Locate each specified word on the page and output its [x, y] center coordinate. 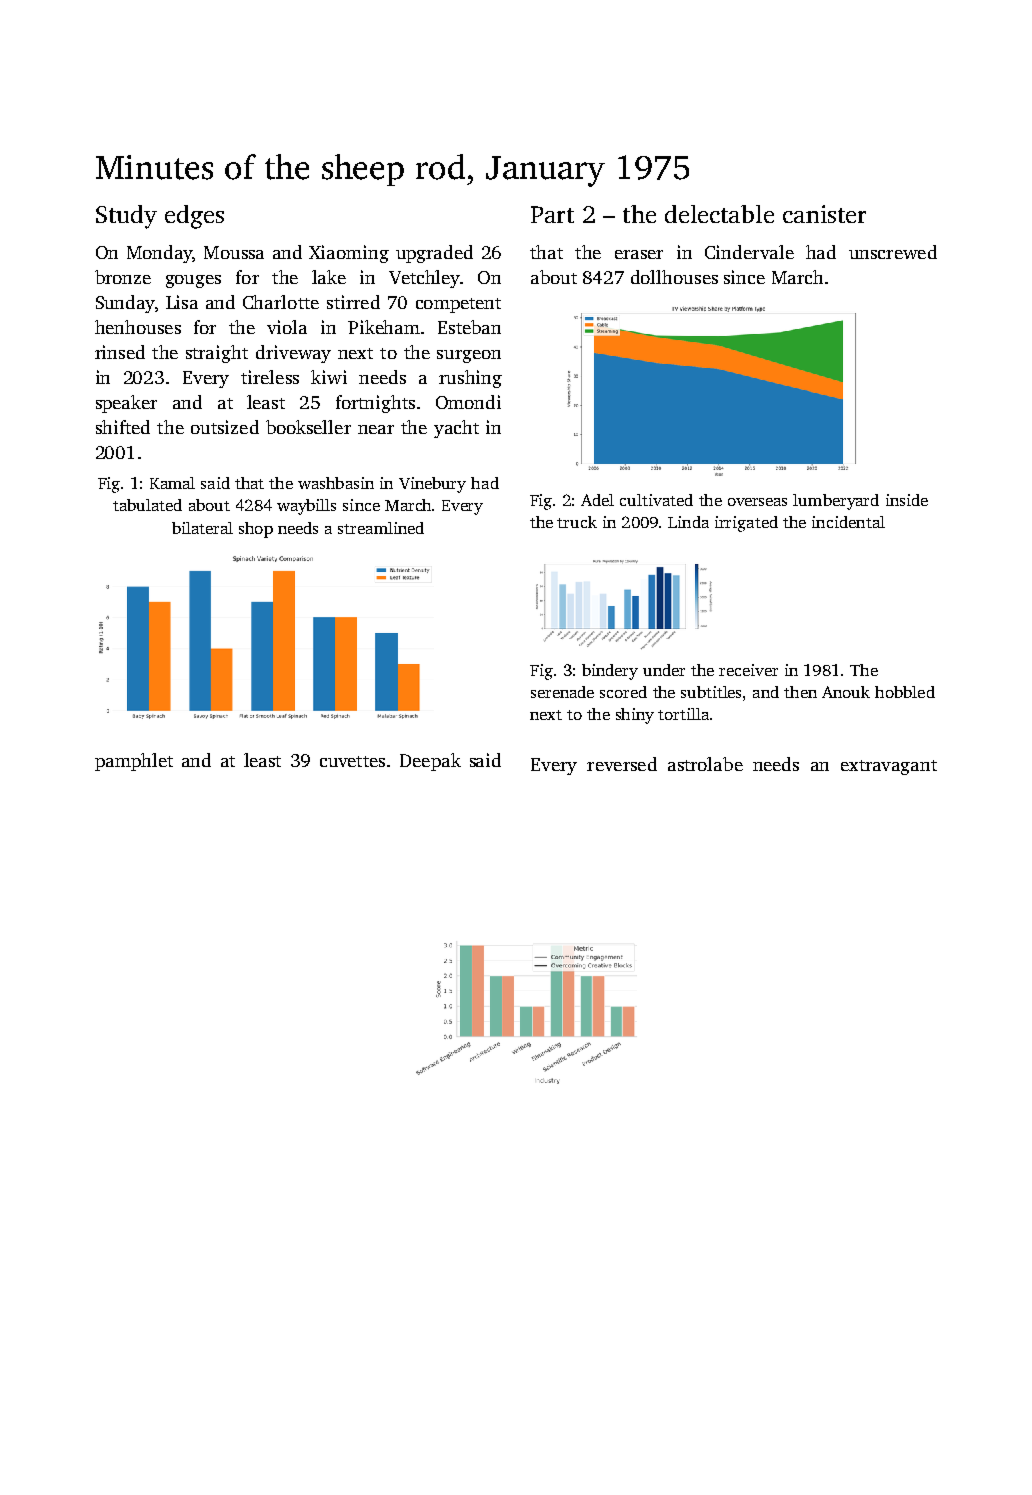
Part [552, 214]
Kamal [172, 483]
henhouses [138, 327]
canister [824, 214]
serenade [562, 692]
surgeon [469, 356]
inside [907, 500]
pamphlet [134, 762]
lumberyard [836, 502]
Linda [688, 522]
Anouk [846, 692]
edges [194, 217]
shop [256, 530]
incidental [848, 522]
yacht [456, 429]
